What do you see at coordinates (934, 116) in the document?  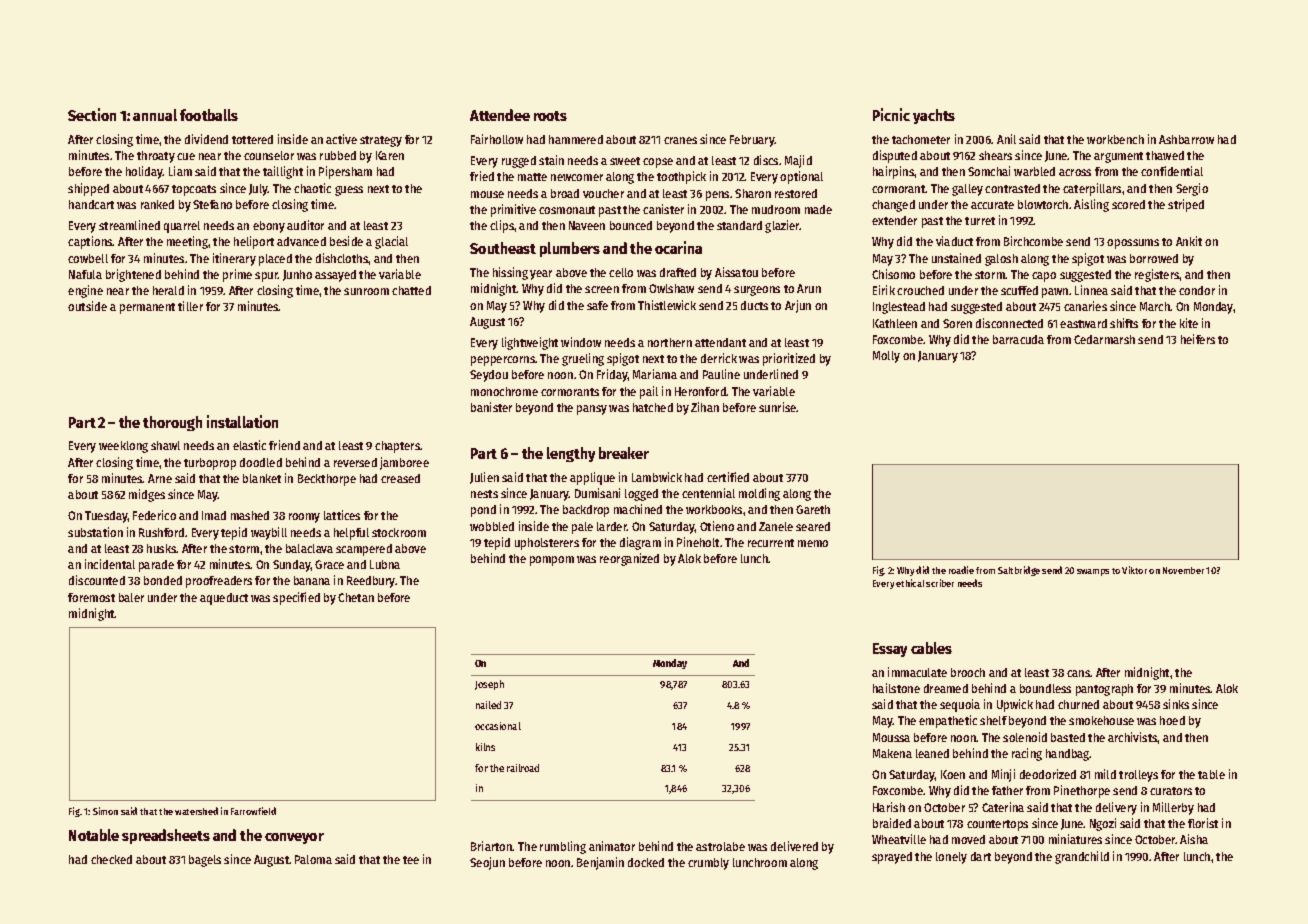 I see `yachts` at bounding box center [934, 116].
